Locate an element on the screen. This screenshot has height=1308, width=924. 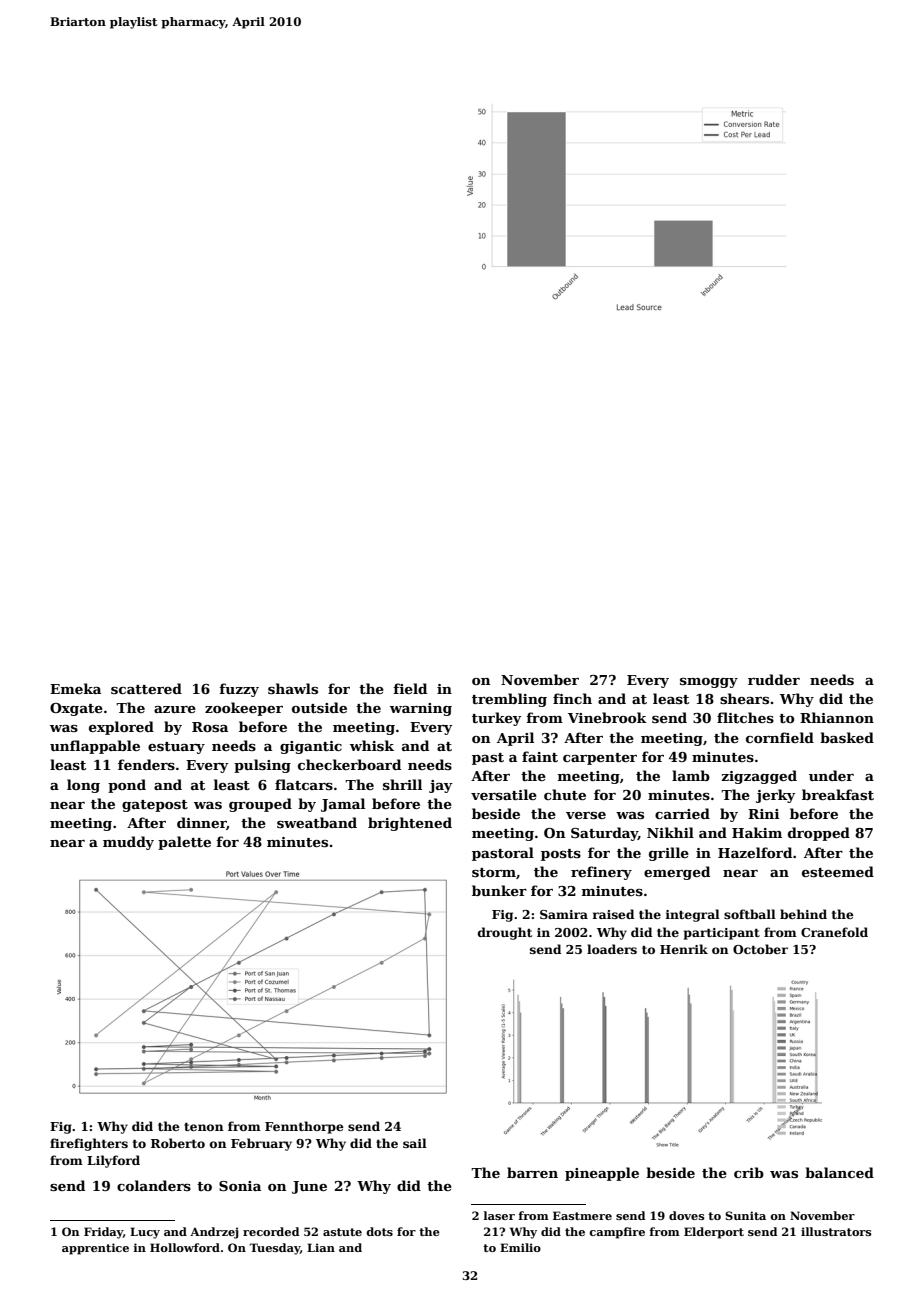
firefighters is located at coordinates (89, 1144).
